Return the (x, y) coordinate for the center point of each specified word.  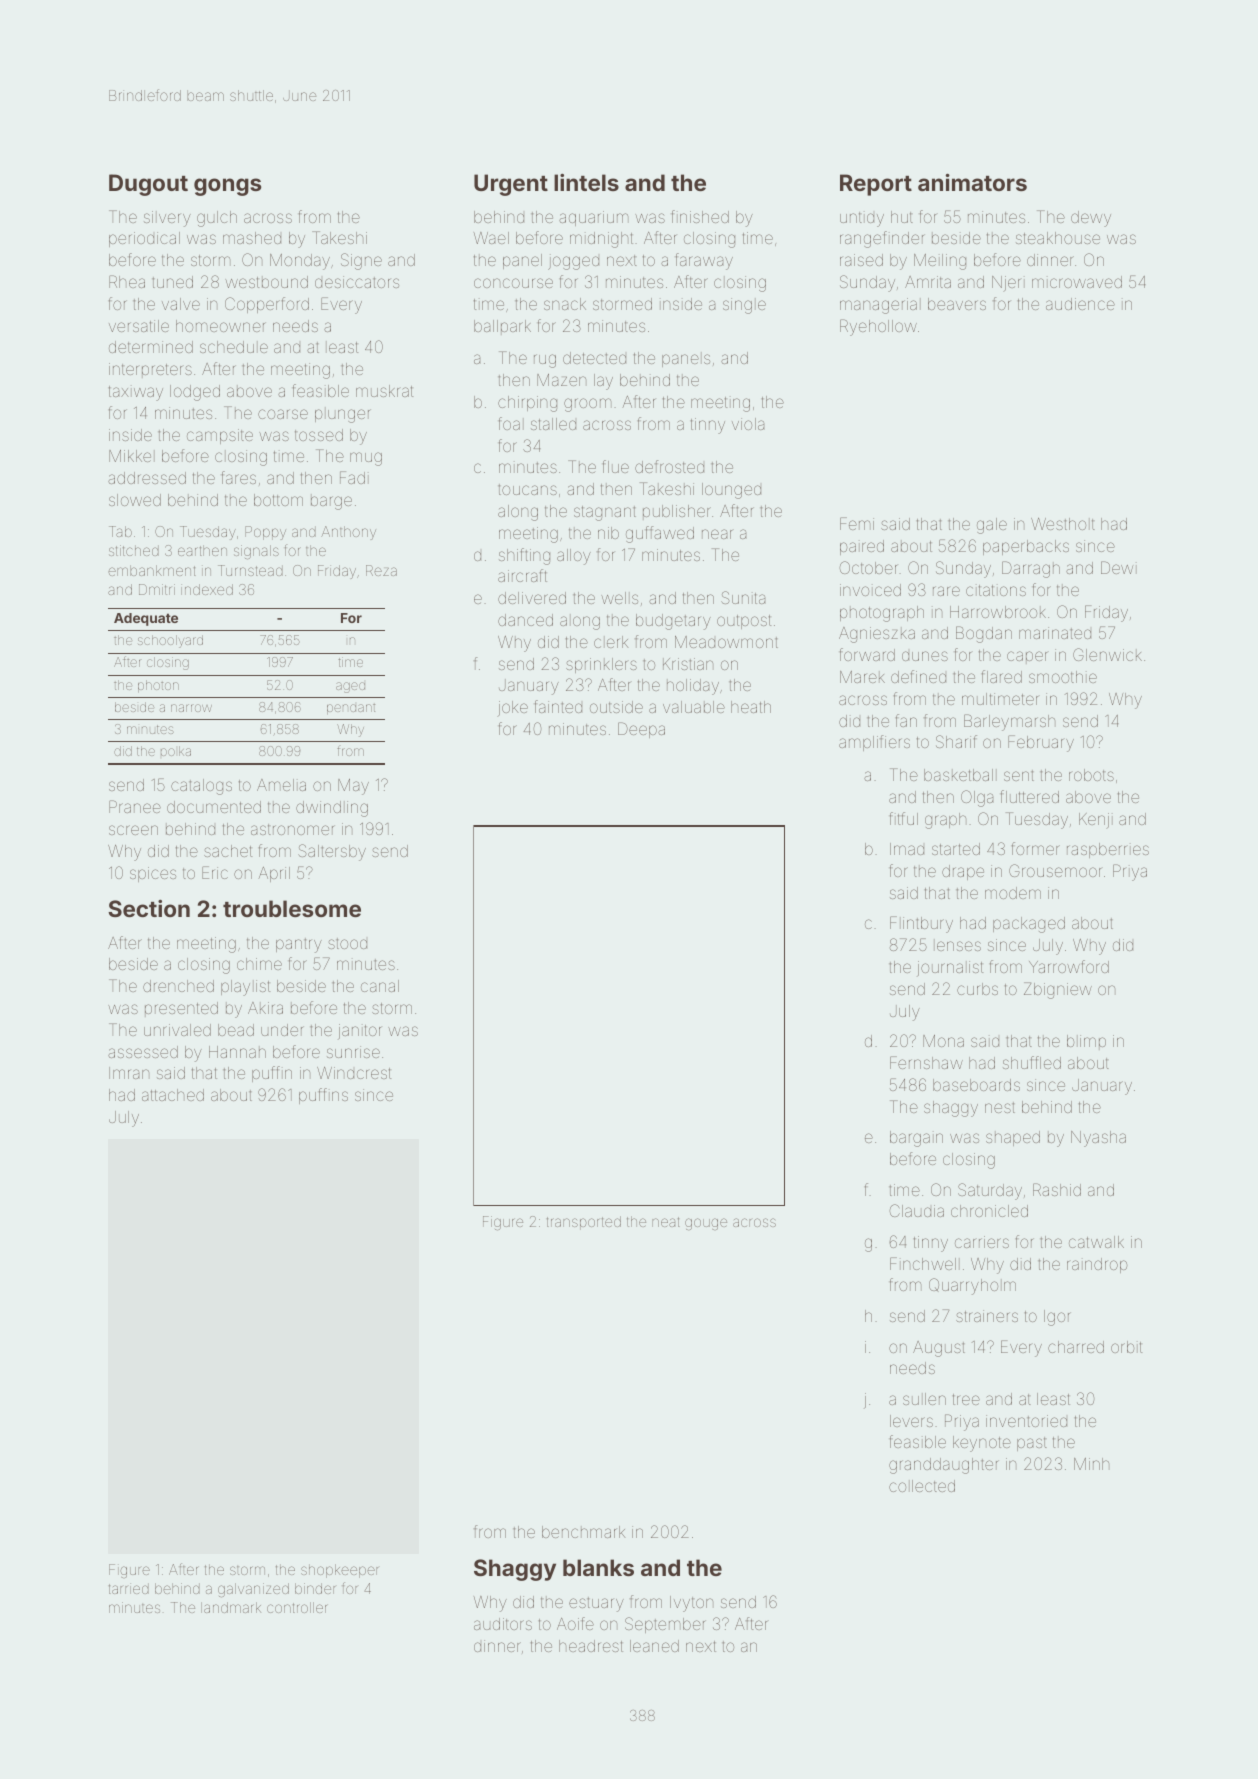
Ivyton (691, 1604)
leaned (654, 1646)
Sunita (743, 597)
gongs (227, 187)
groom (588, 405)
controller (297, 1607)
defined (918, 676)
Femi (857, 523)
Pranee (135, 806)
